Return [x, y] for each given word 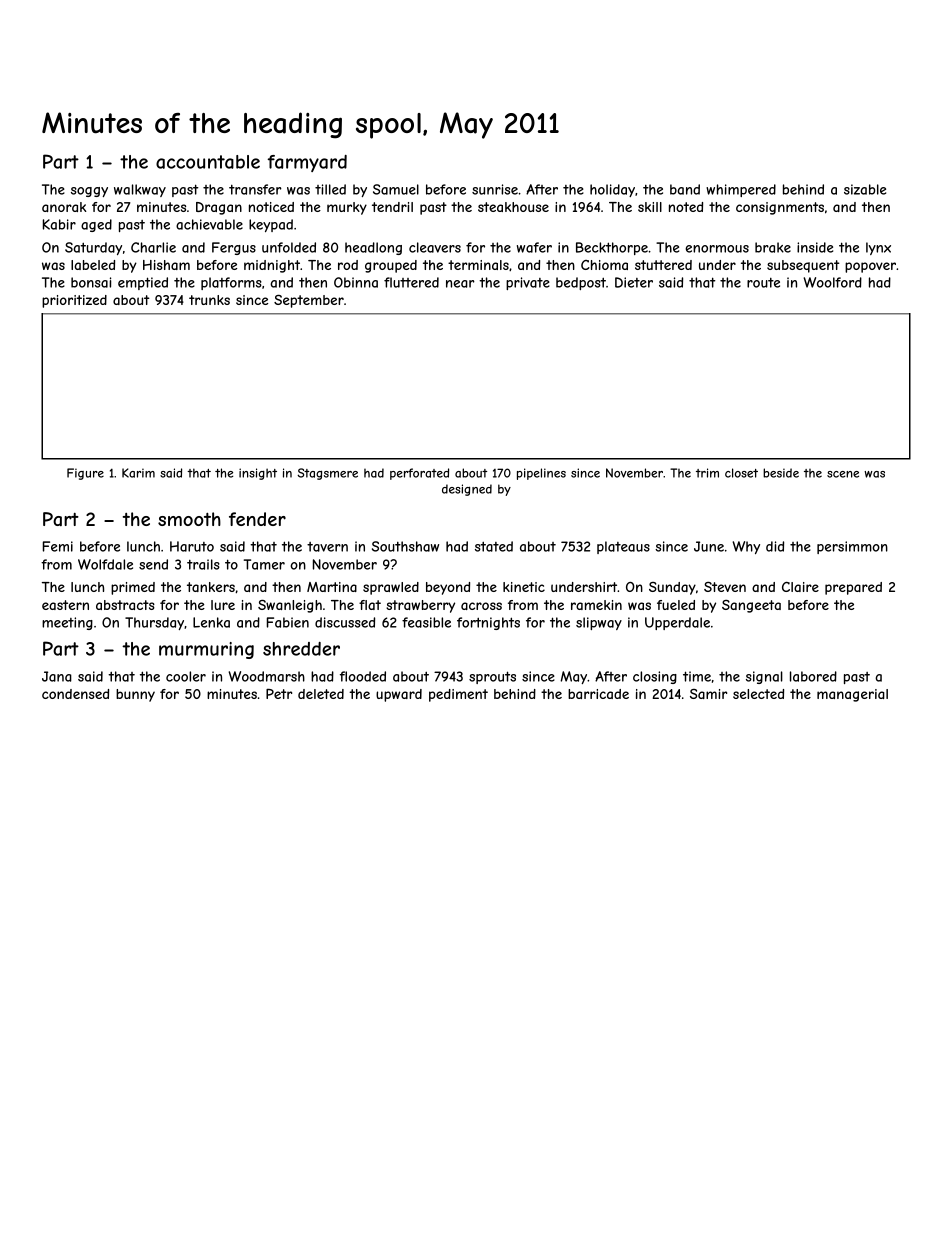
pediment [458, 695]
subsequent [803, 266]
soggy [89, 192]
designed [467, 490]
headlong [373, 248]
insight [258, 474]
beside [781, 473]
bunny [135, 695]
